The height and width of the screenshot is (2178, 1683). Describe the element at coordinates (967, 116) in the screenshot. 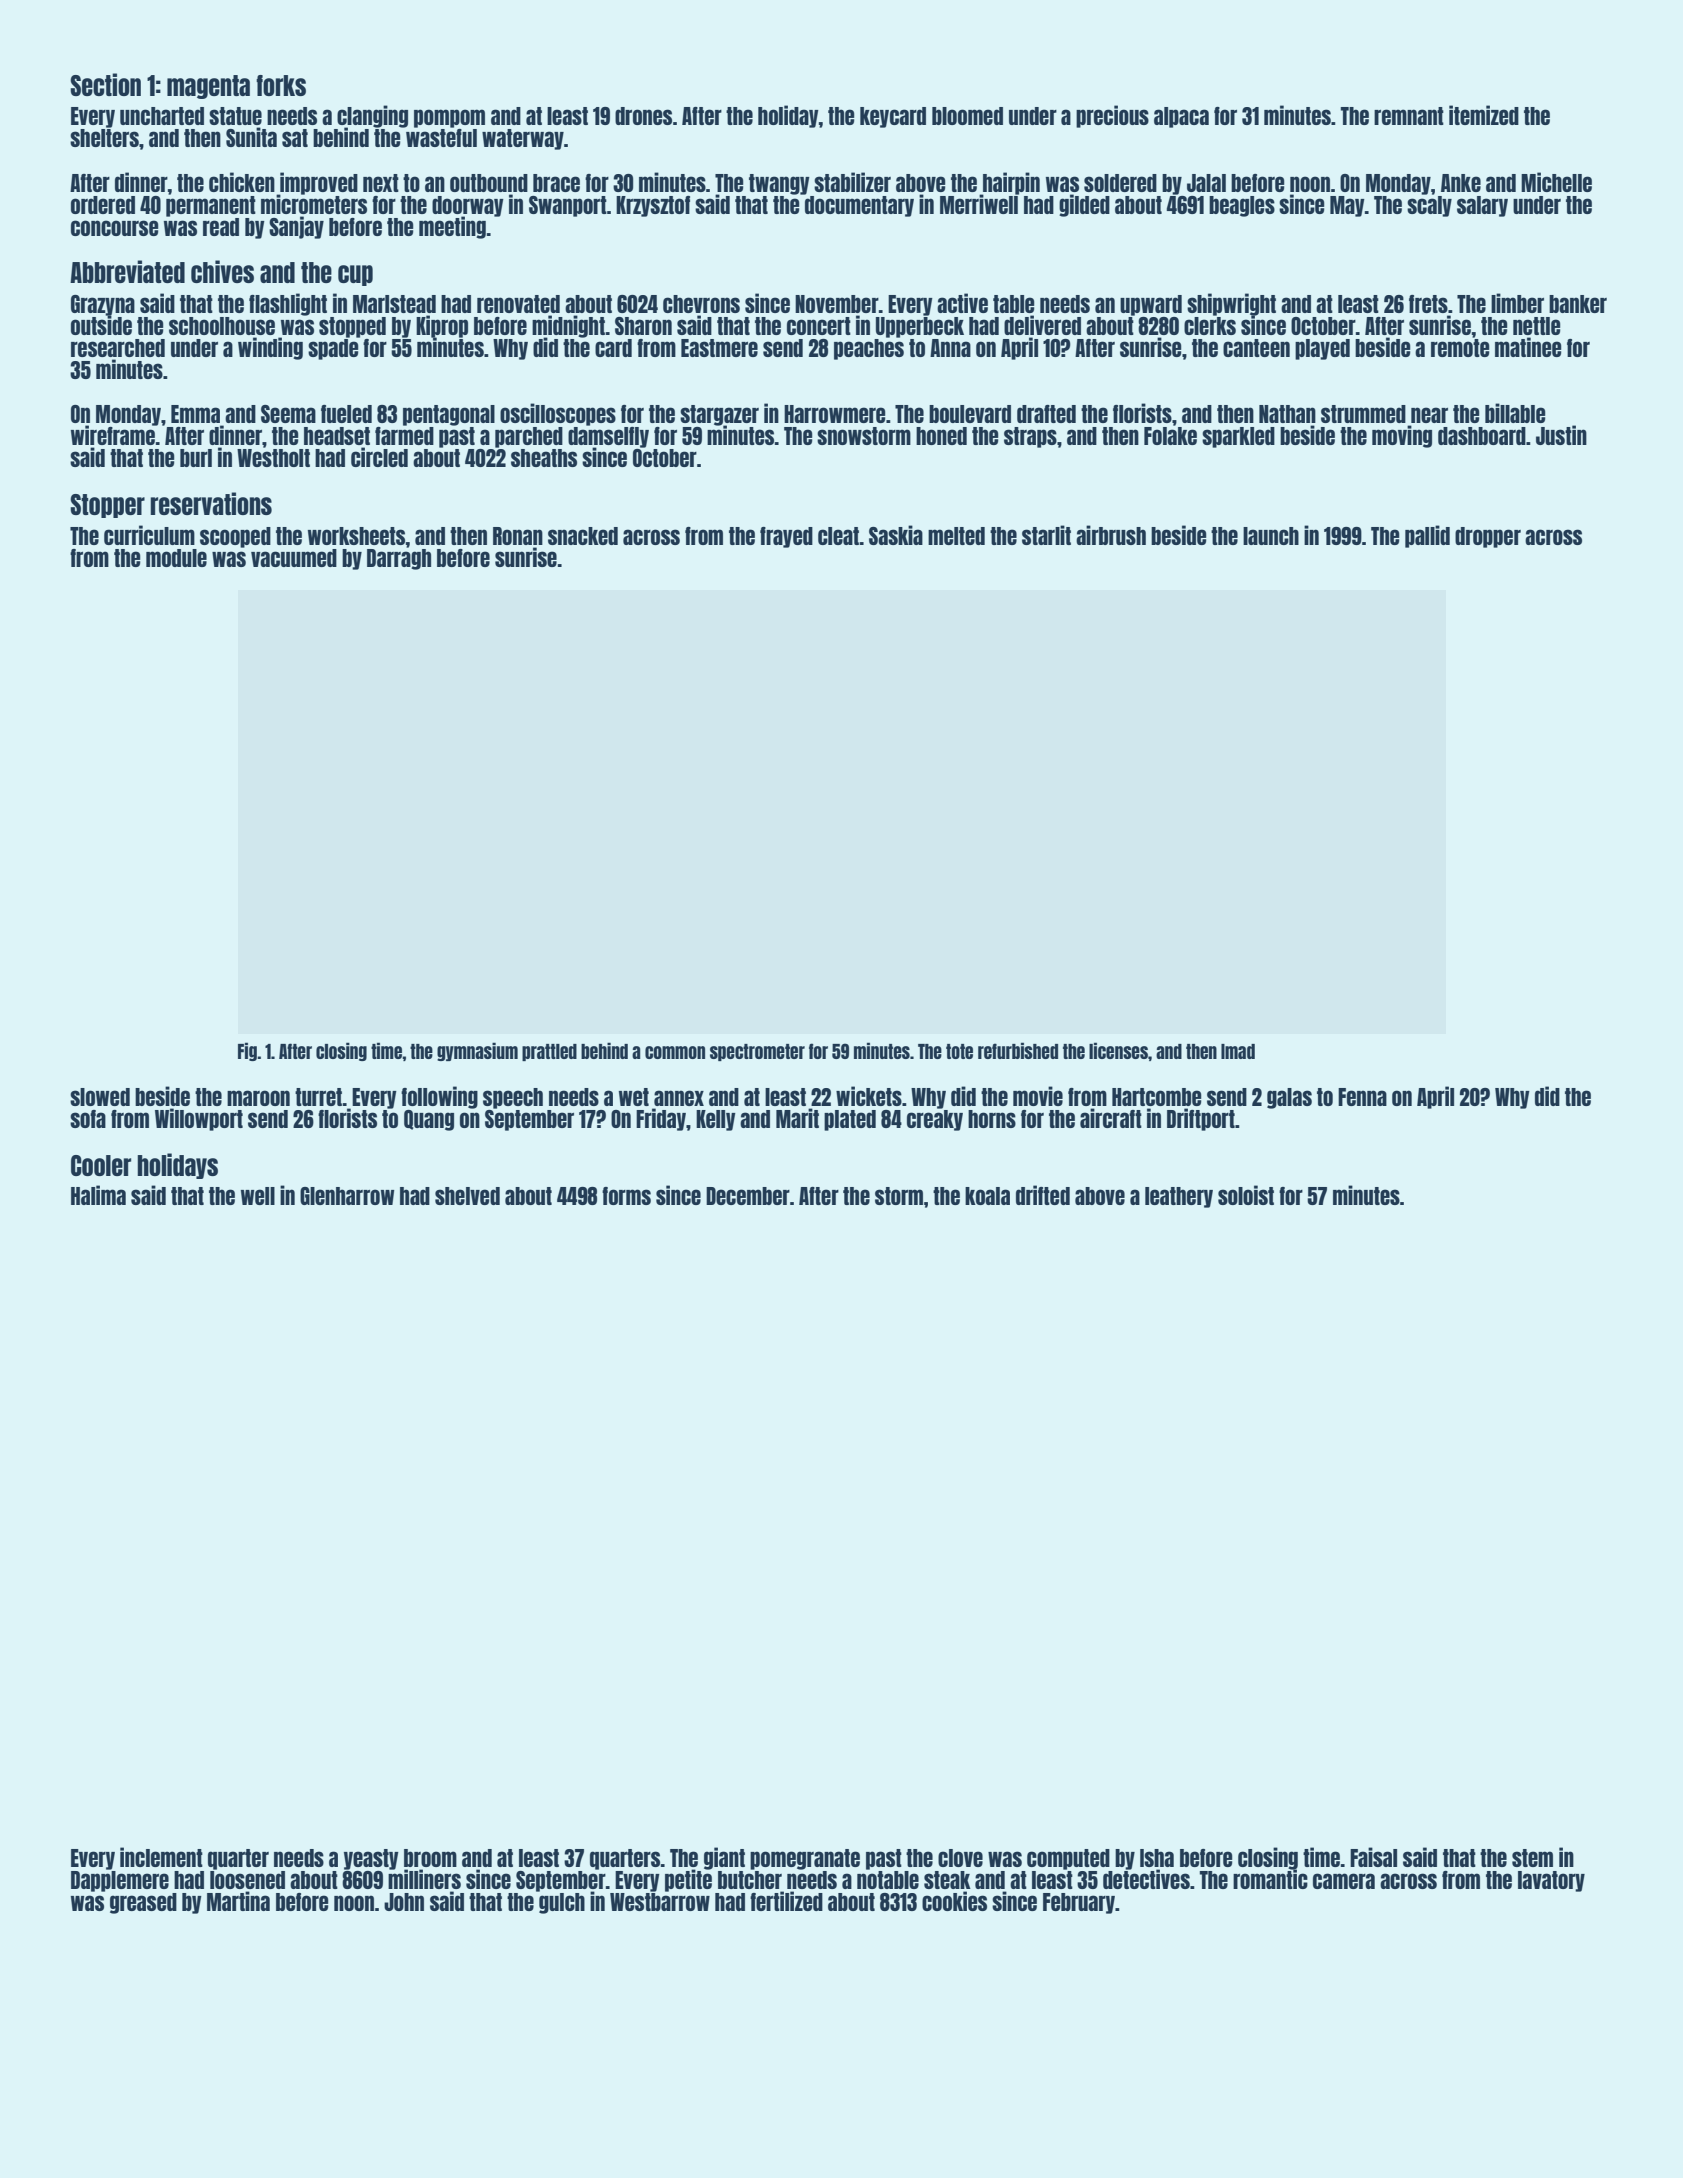

I see `bloomed` at that location.
